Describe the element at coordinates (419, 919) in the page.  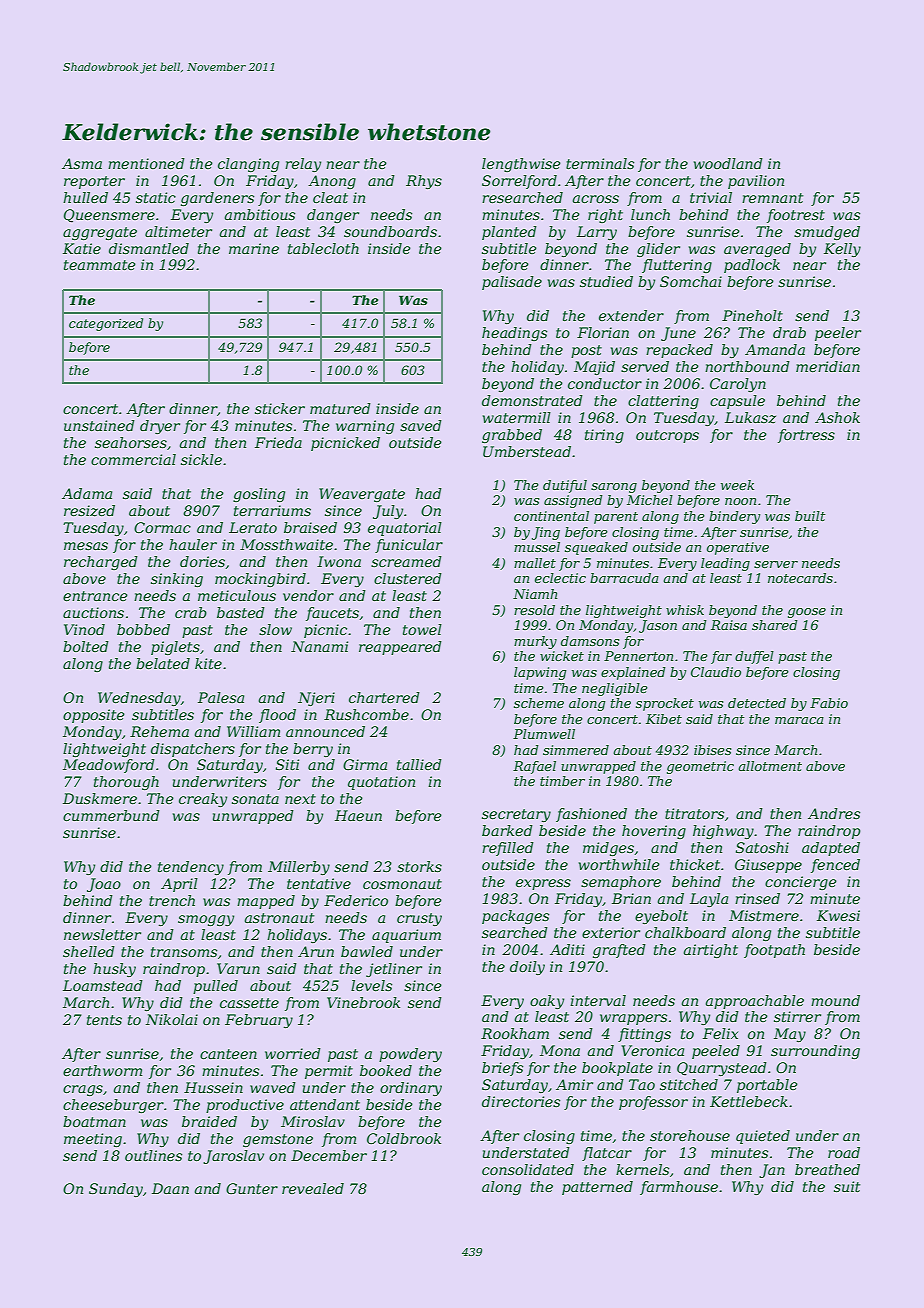
I see `crusty` at that location.
